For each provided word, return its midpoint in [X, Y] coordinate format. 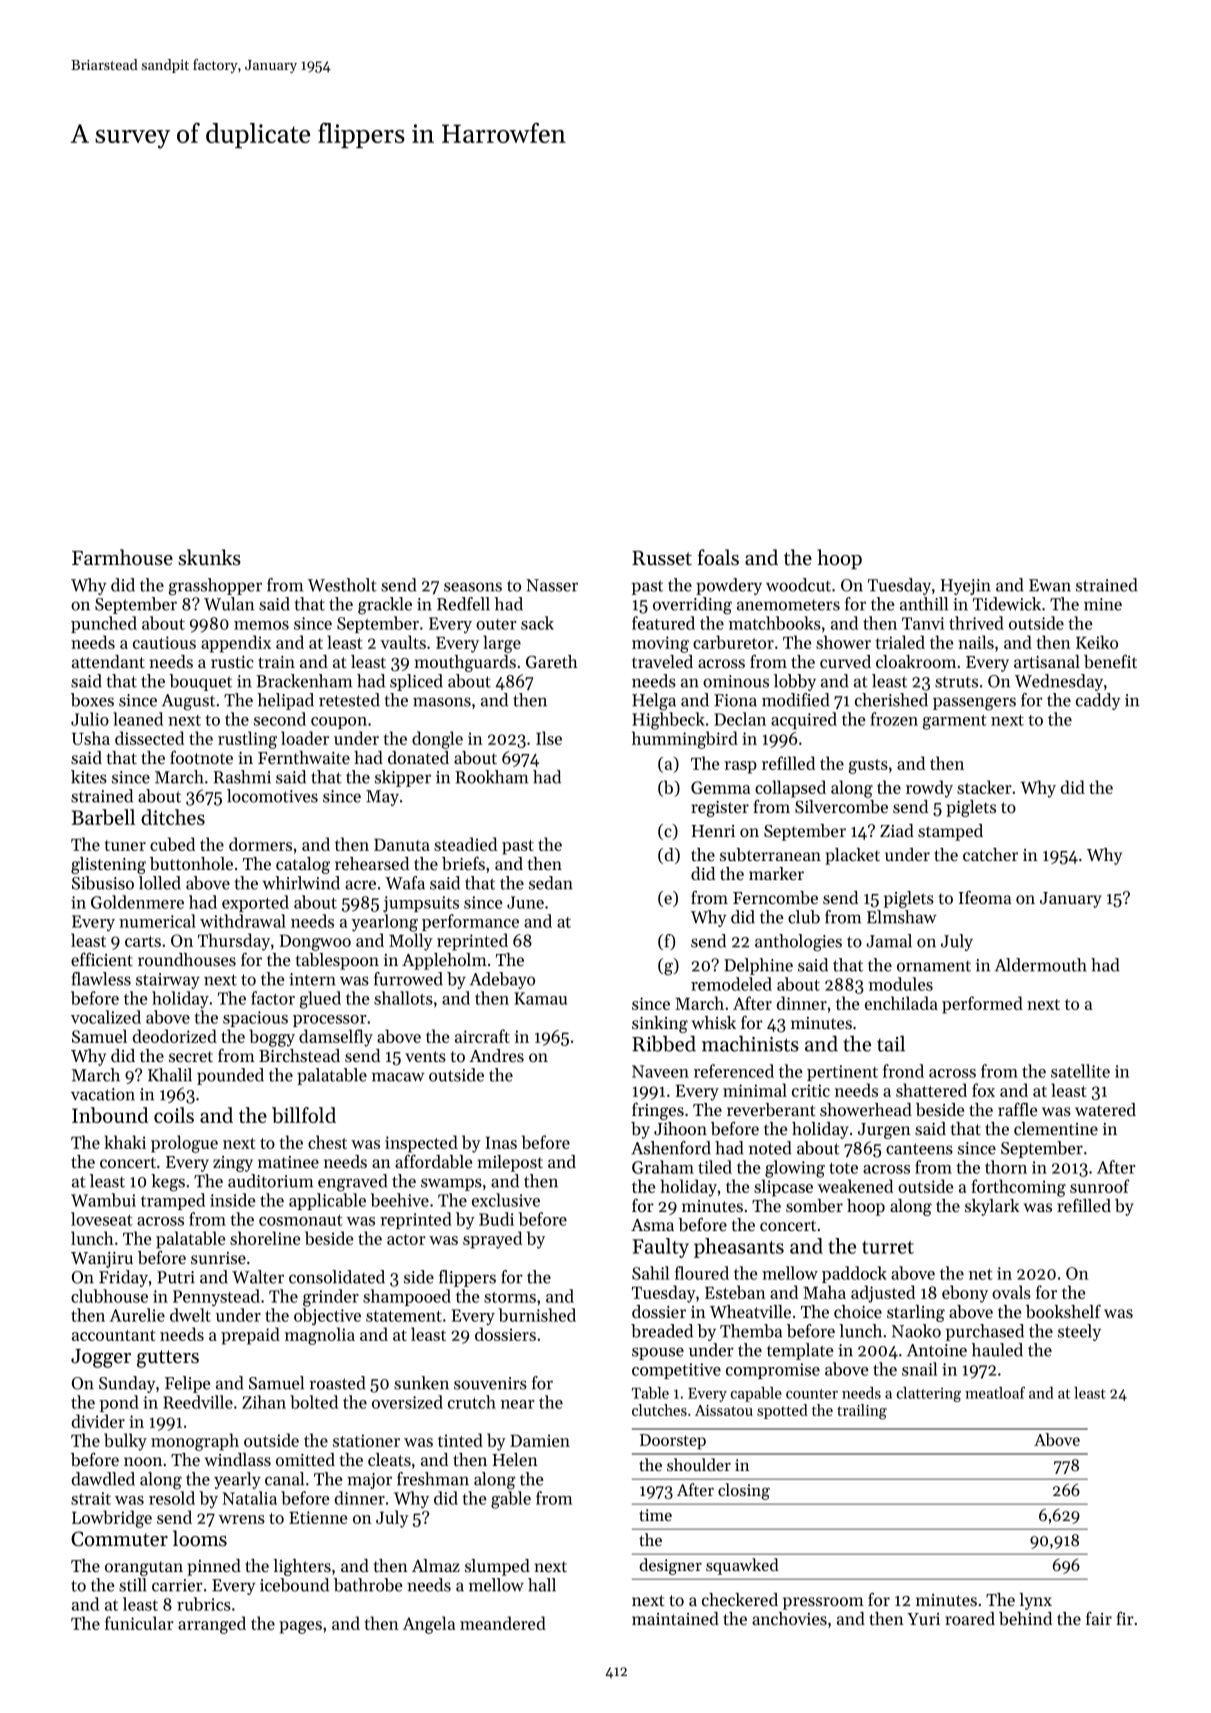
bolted [314, 1402]
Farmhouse [122, 557]
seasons [473, 587]
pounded [230, 1076]
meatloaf [995, 1392]
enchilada [901, 1003]
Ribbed [664, 1043]
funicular [139, 1623]
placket [852, 856]
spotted [782, 1411]
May [382, 798]
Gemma [720, 787]
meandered [503, 1623]
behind [1025, 1618]
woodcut [798, 585]
